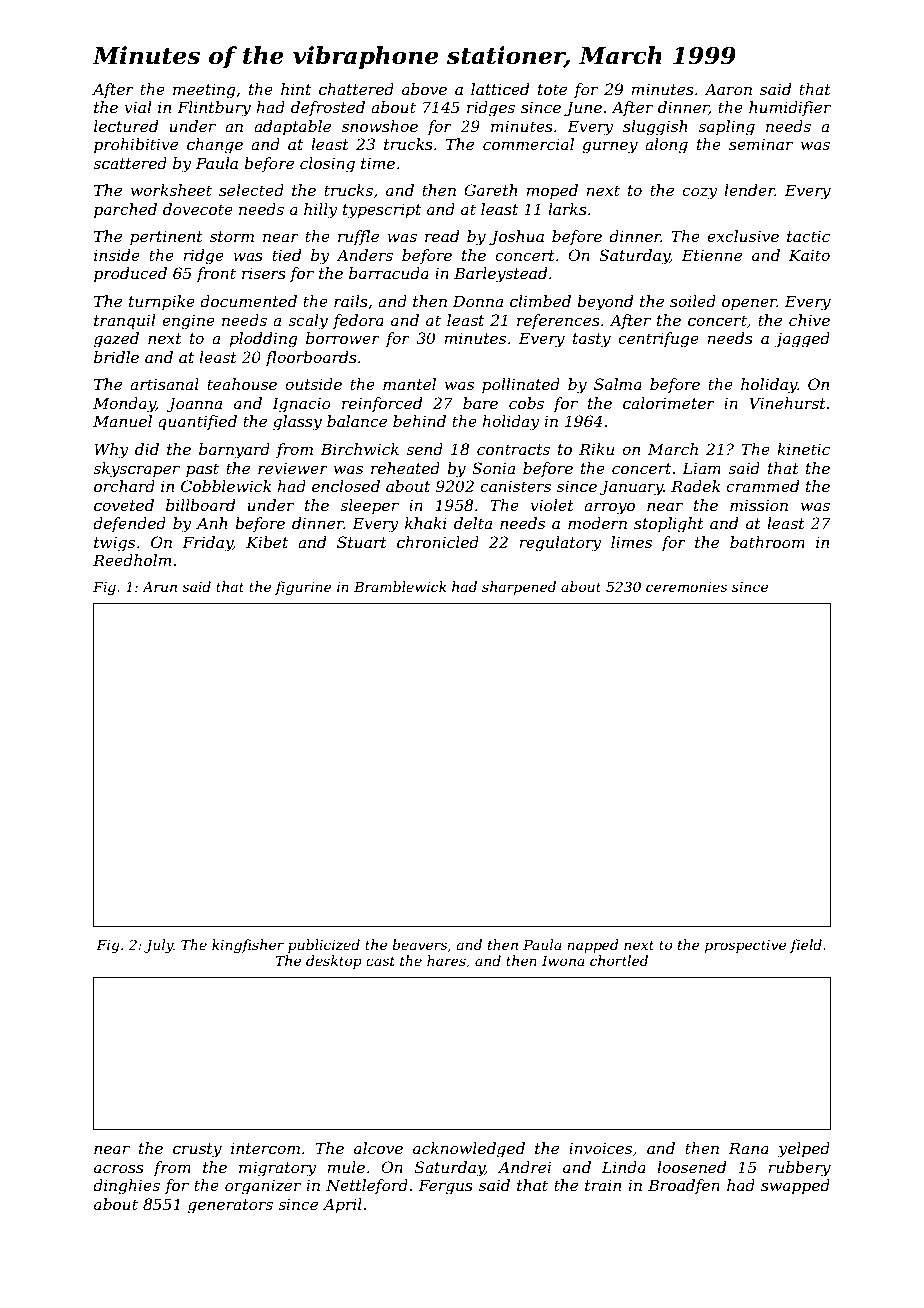 Image resolution: width=924 pixels, height=1308 pixels. What do you see at coordinates (204, 91) in the screenshot?
I see `meeting` at bounding box center [204, 91].
